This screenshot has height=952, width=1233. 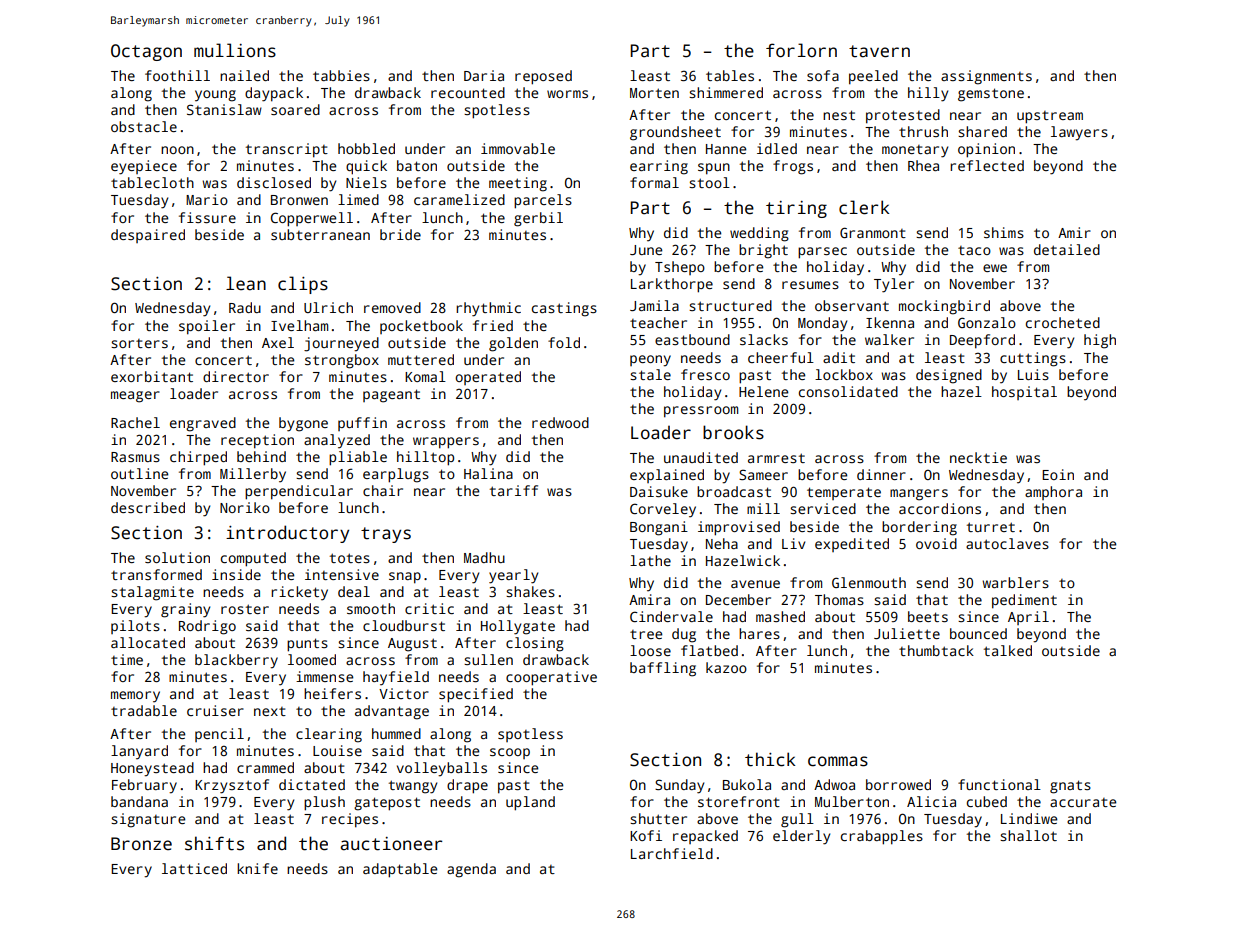 What do you see at coordinates (1067, 249) in the screenshot?
I see `detailed` at bounding box center [1067, 249].
